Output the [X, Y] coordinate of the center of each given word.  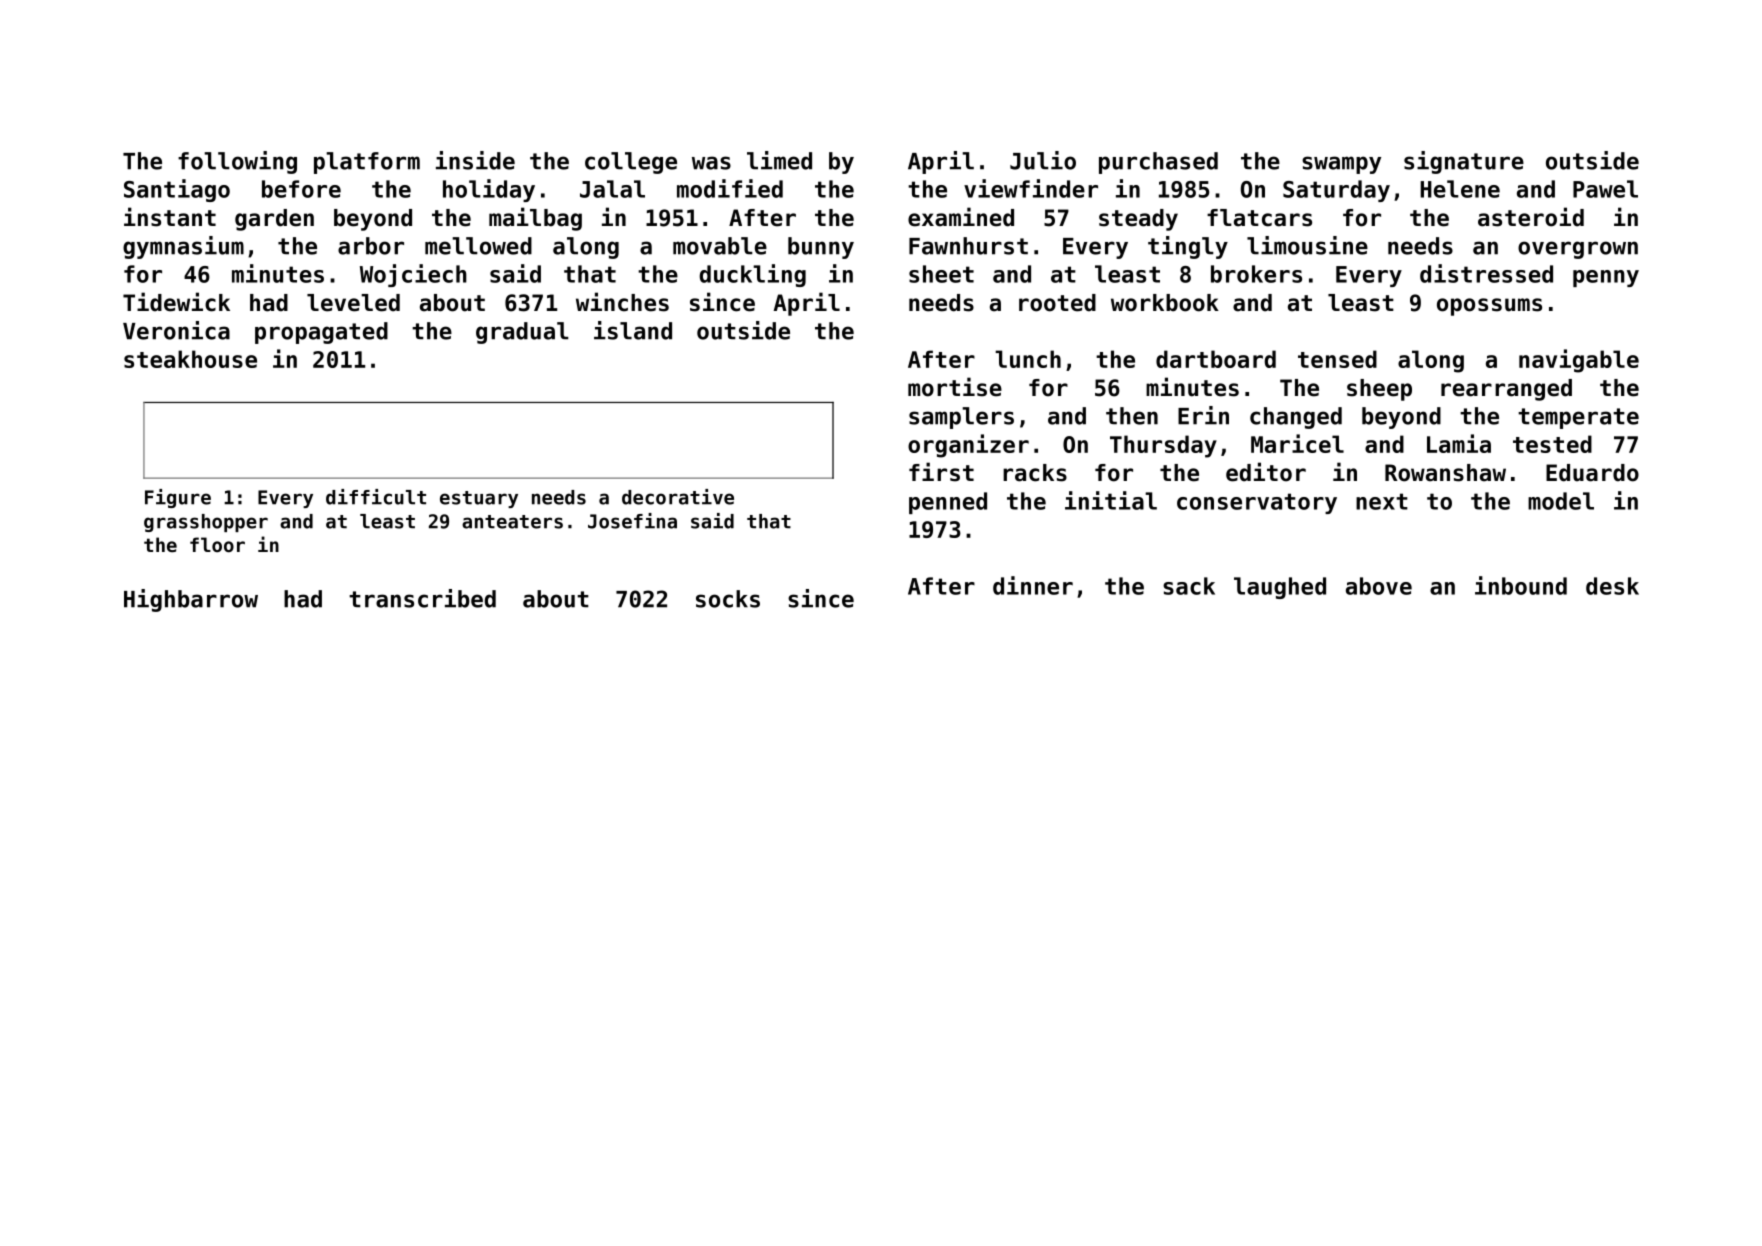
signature [1464, 162]
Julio [1043, 160]
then [1132, 416]
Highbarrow [191, 600]
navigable [1579, 361]
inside [475, 160]
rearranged [1506, 390]
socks [728, 599]
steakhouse [190, 359]
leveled [353, 303]
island [633, 330]
